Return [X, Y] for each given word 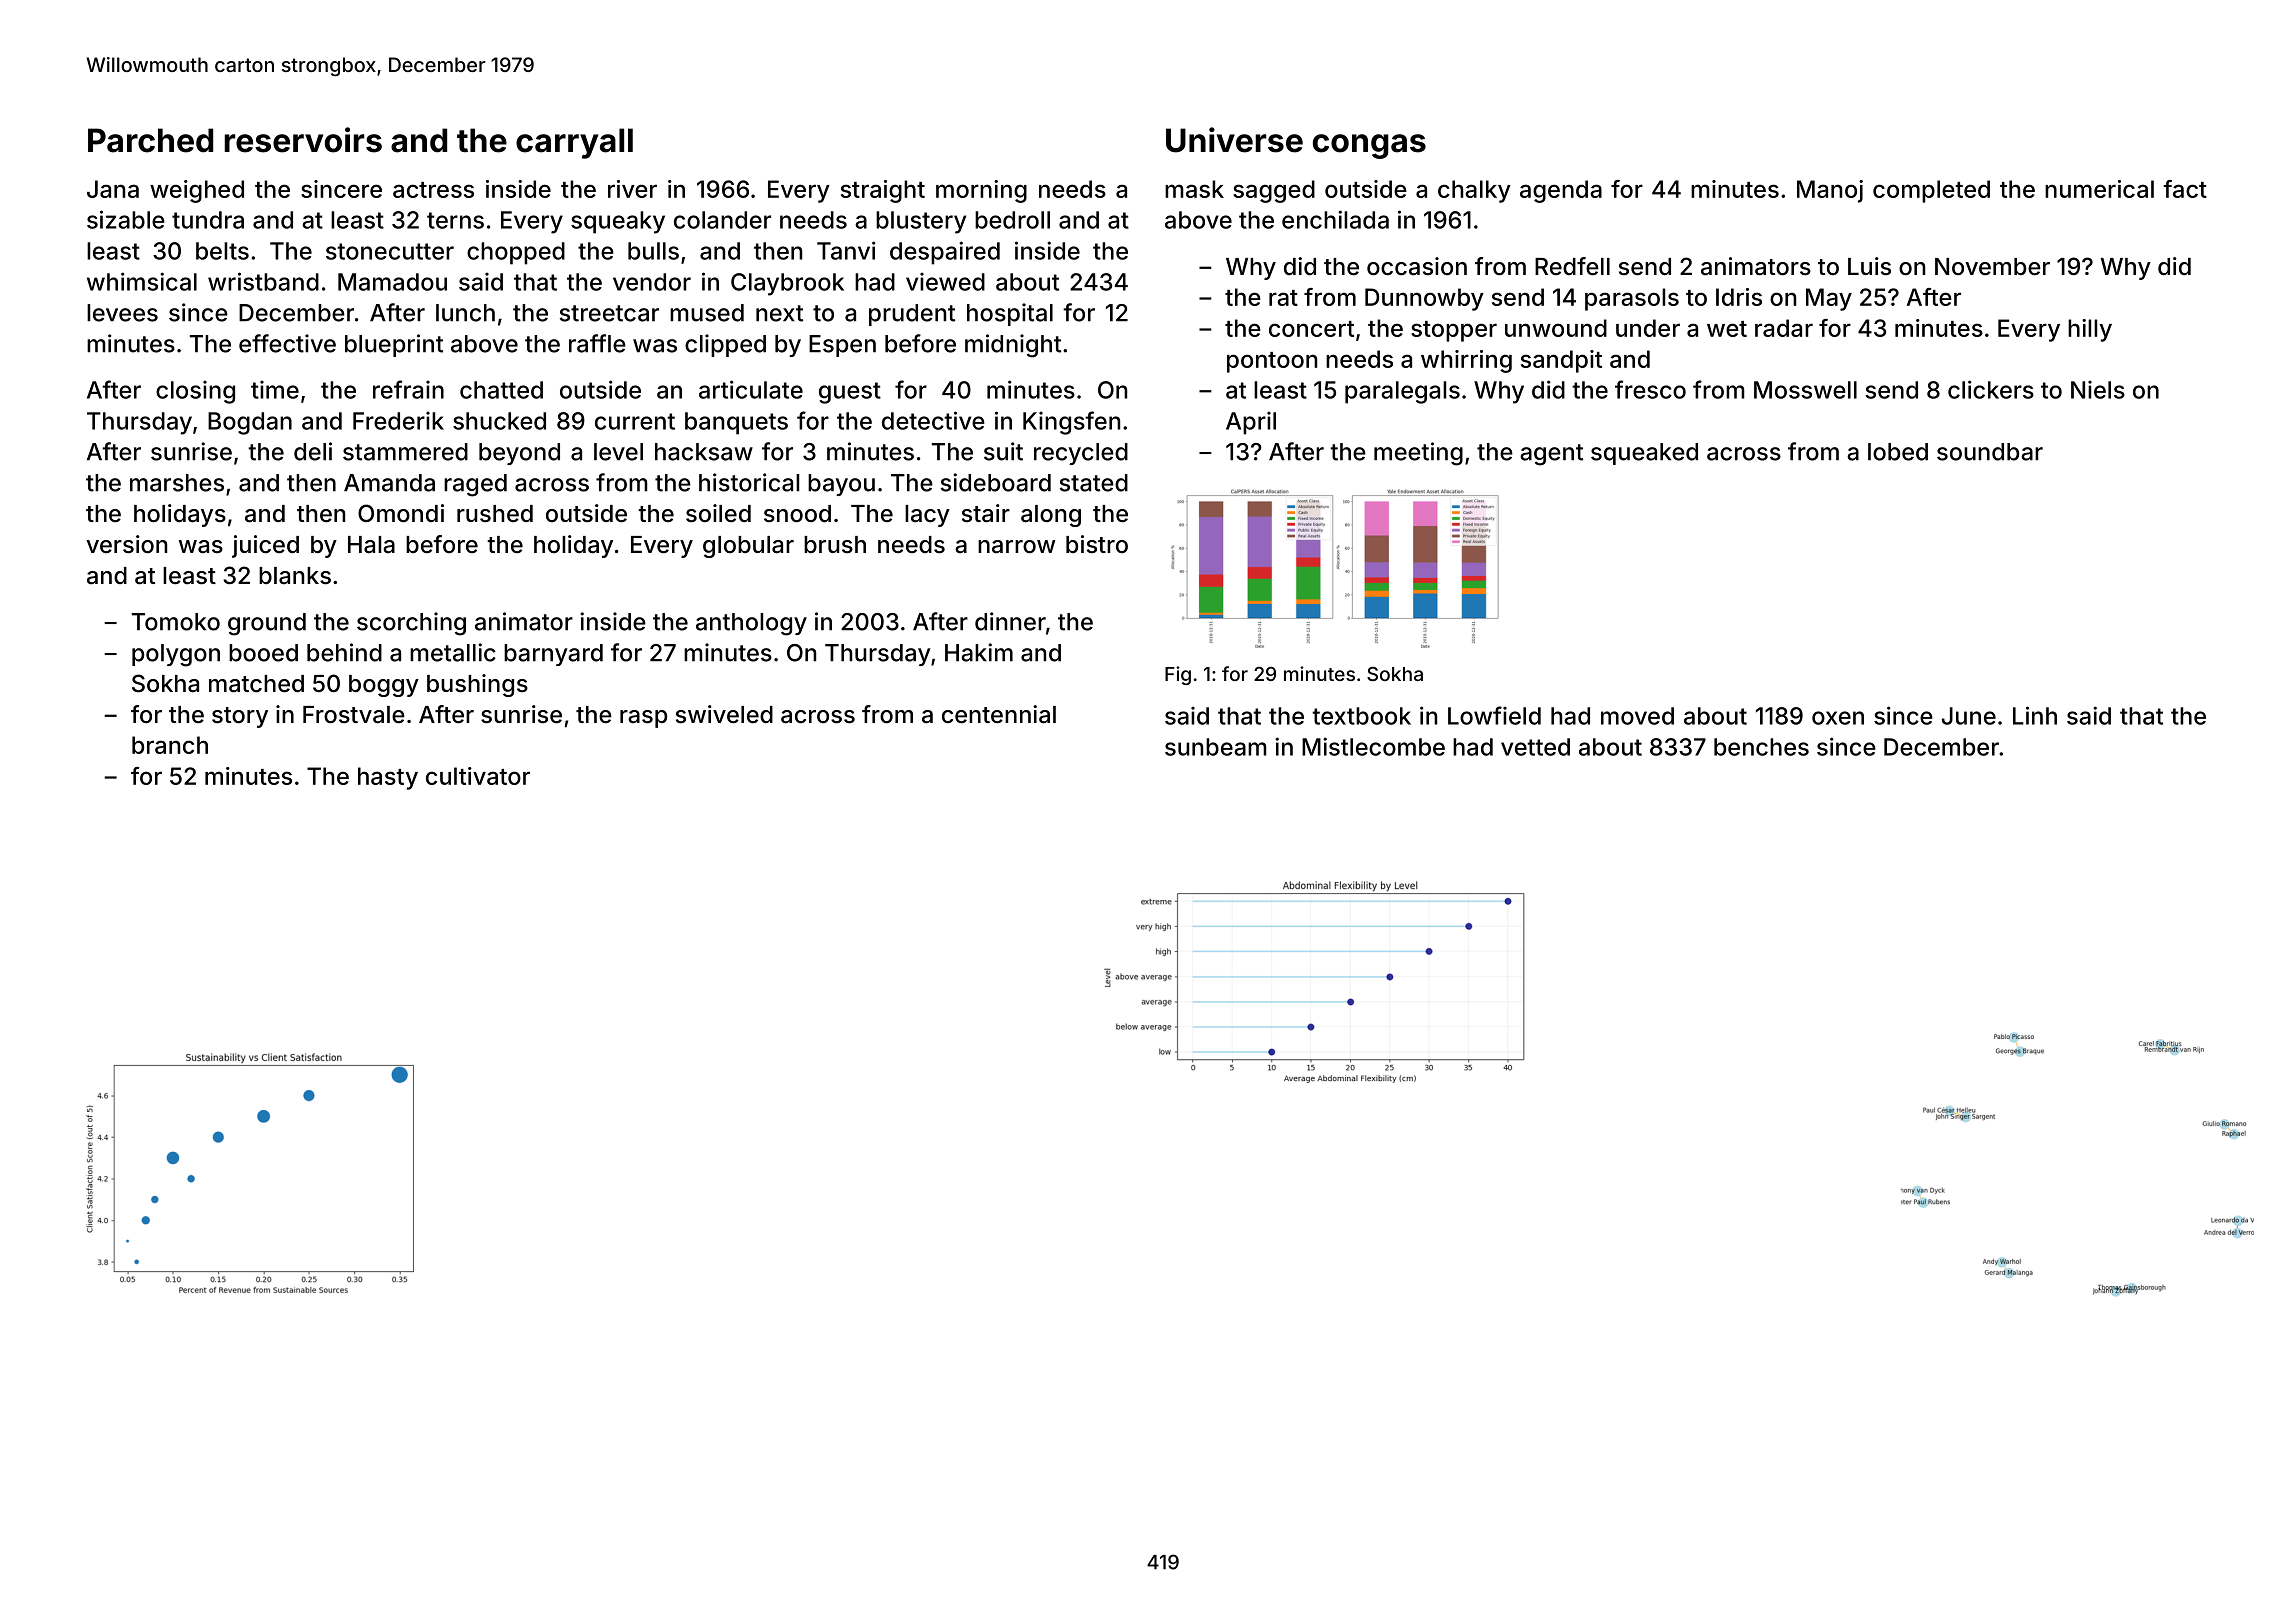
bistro [1097, 544]
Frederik [398, 420]
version [126, 544]
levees [122, 313]
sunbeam [1216, 747]
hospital [1010, 314]
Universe [1234, 140]
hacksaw [704, 452]
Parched [150, 140]
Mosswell [1805, 390]
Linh [2035, 715]
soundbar [1990, 452]
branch [170, 745]
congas [1369, 146]
